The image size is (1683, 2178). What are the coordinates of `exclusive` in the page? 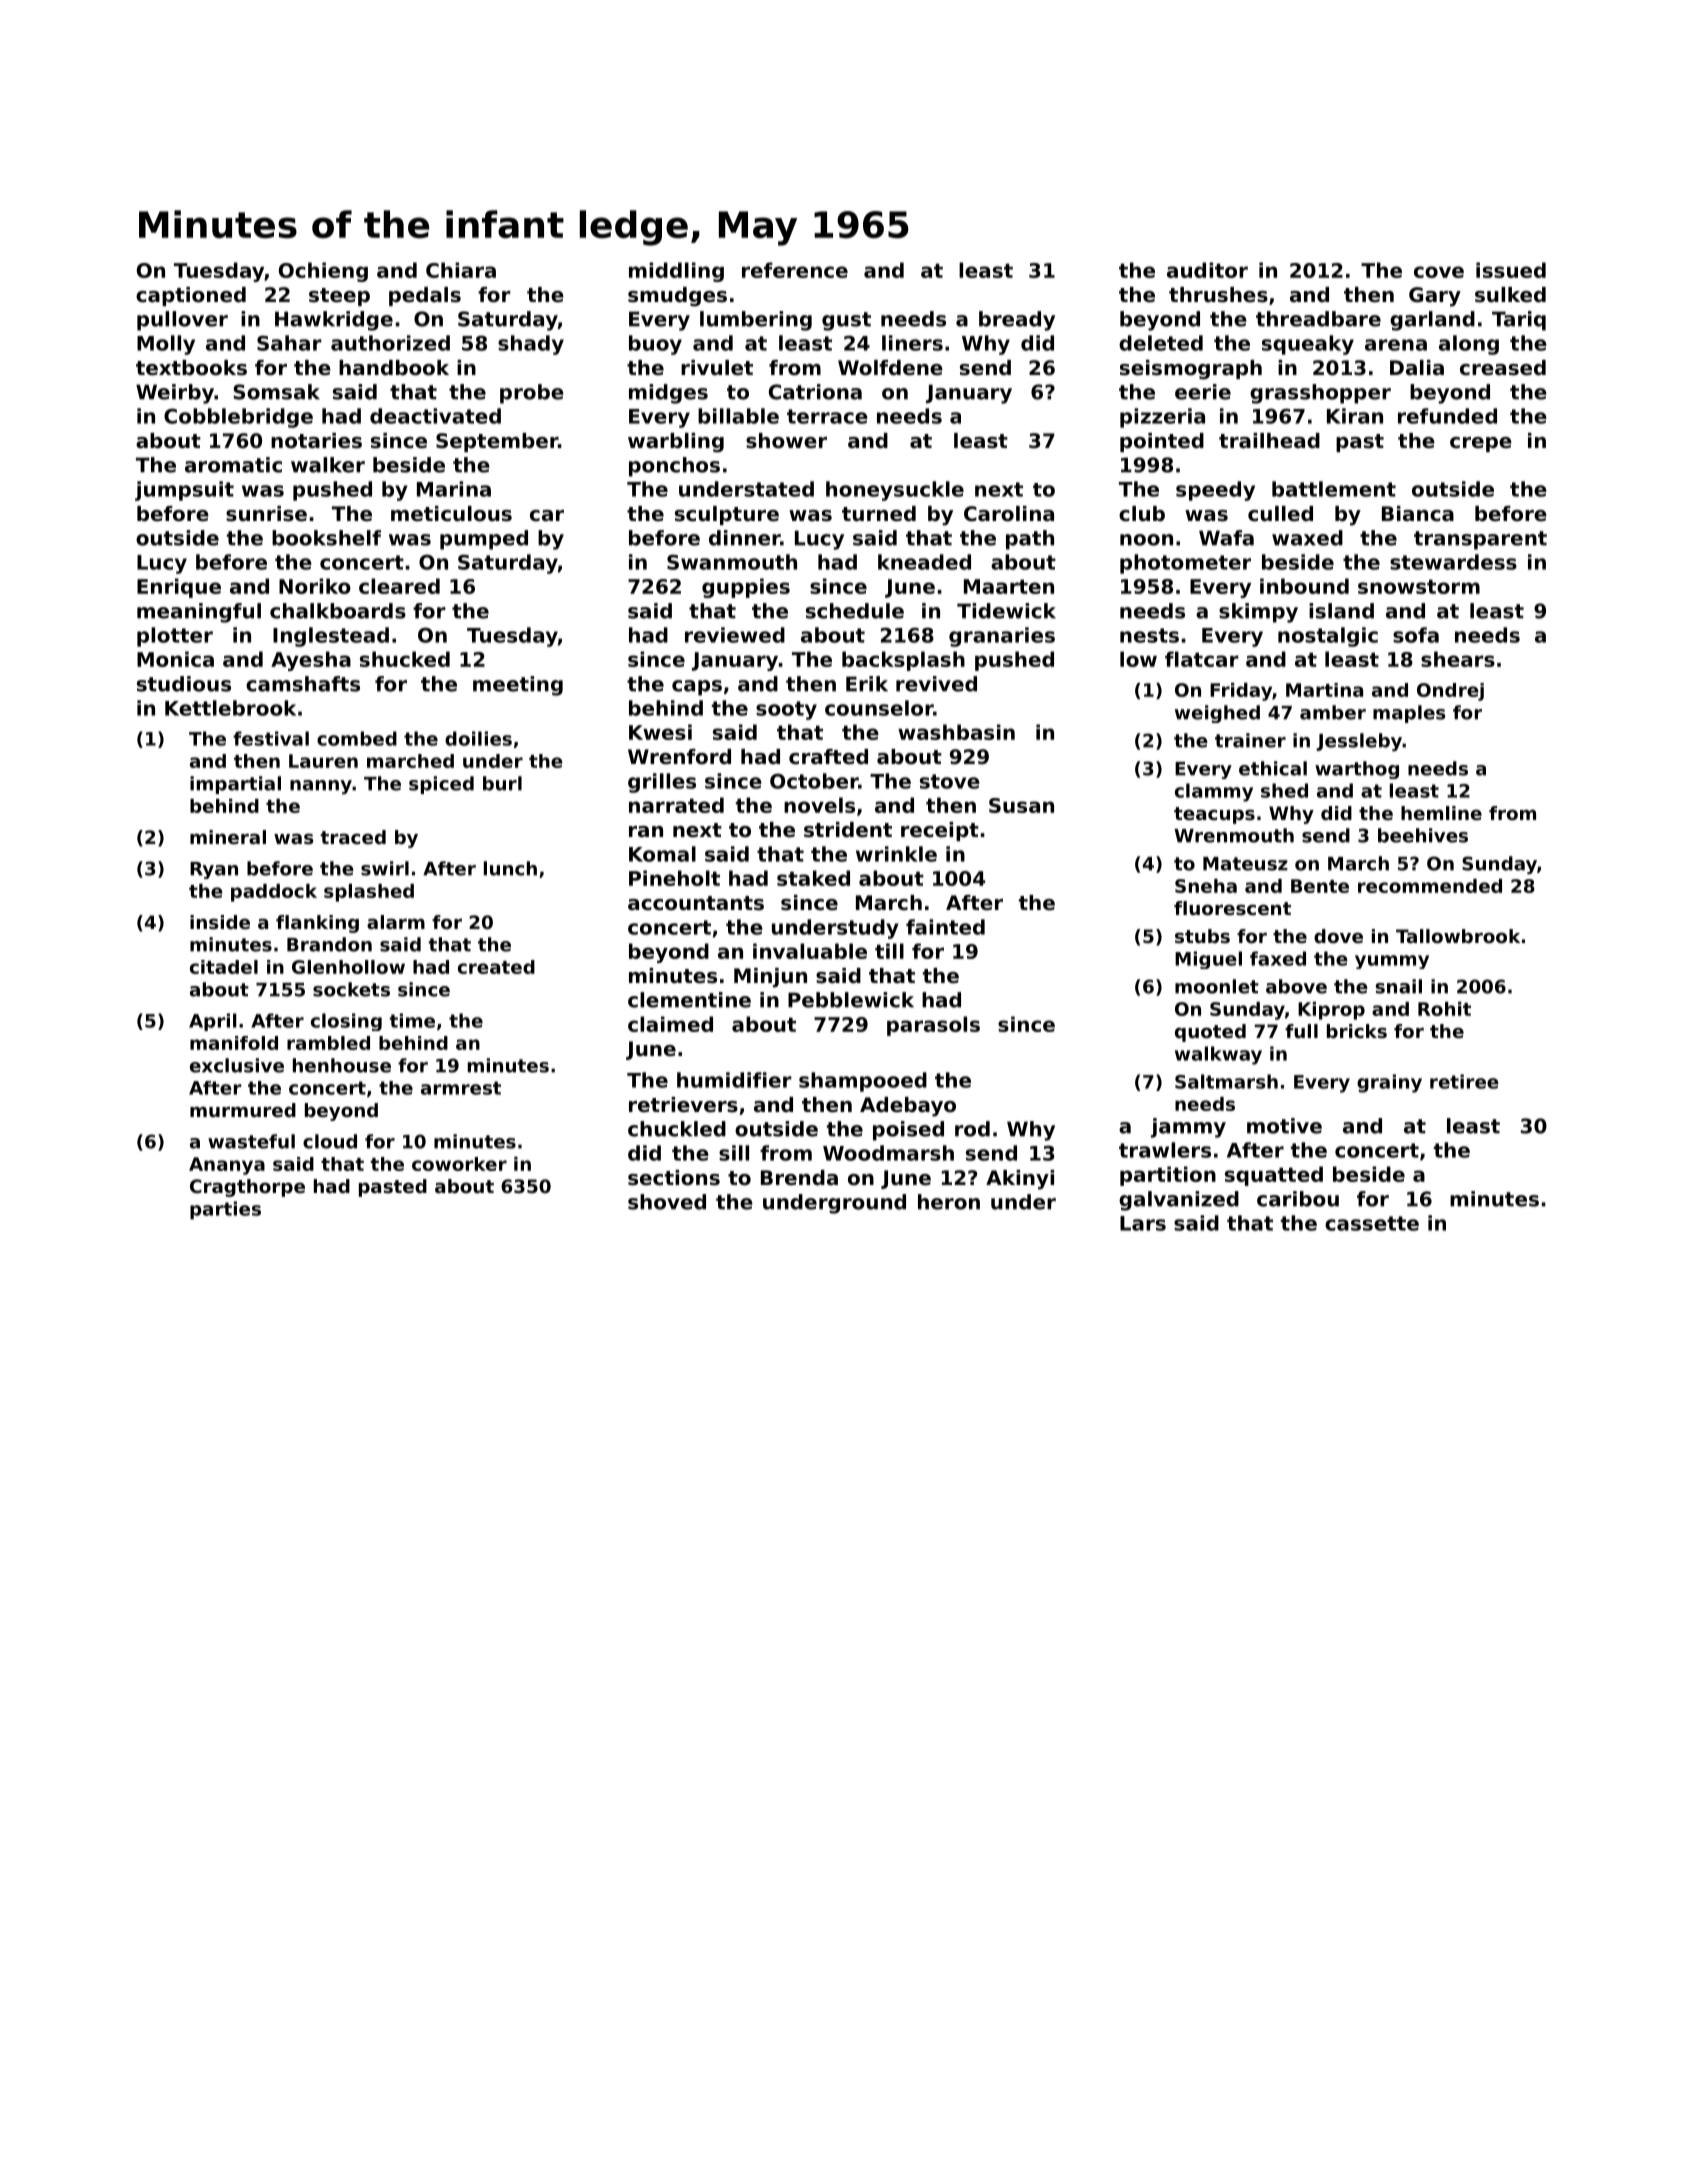 It's located at (237, 1065).
